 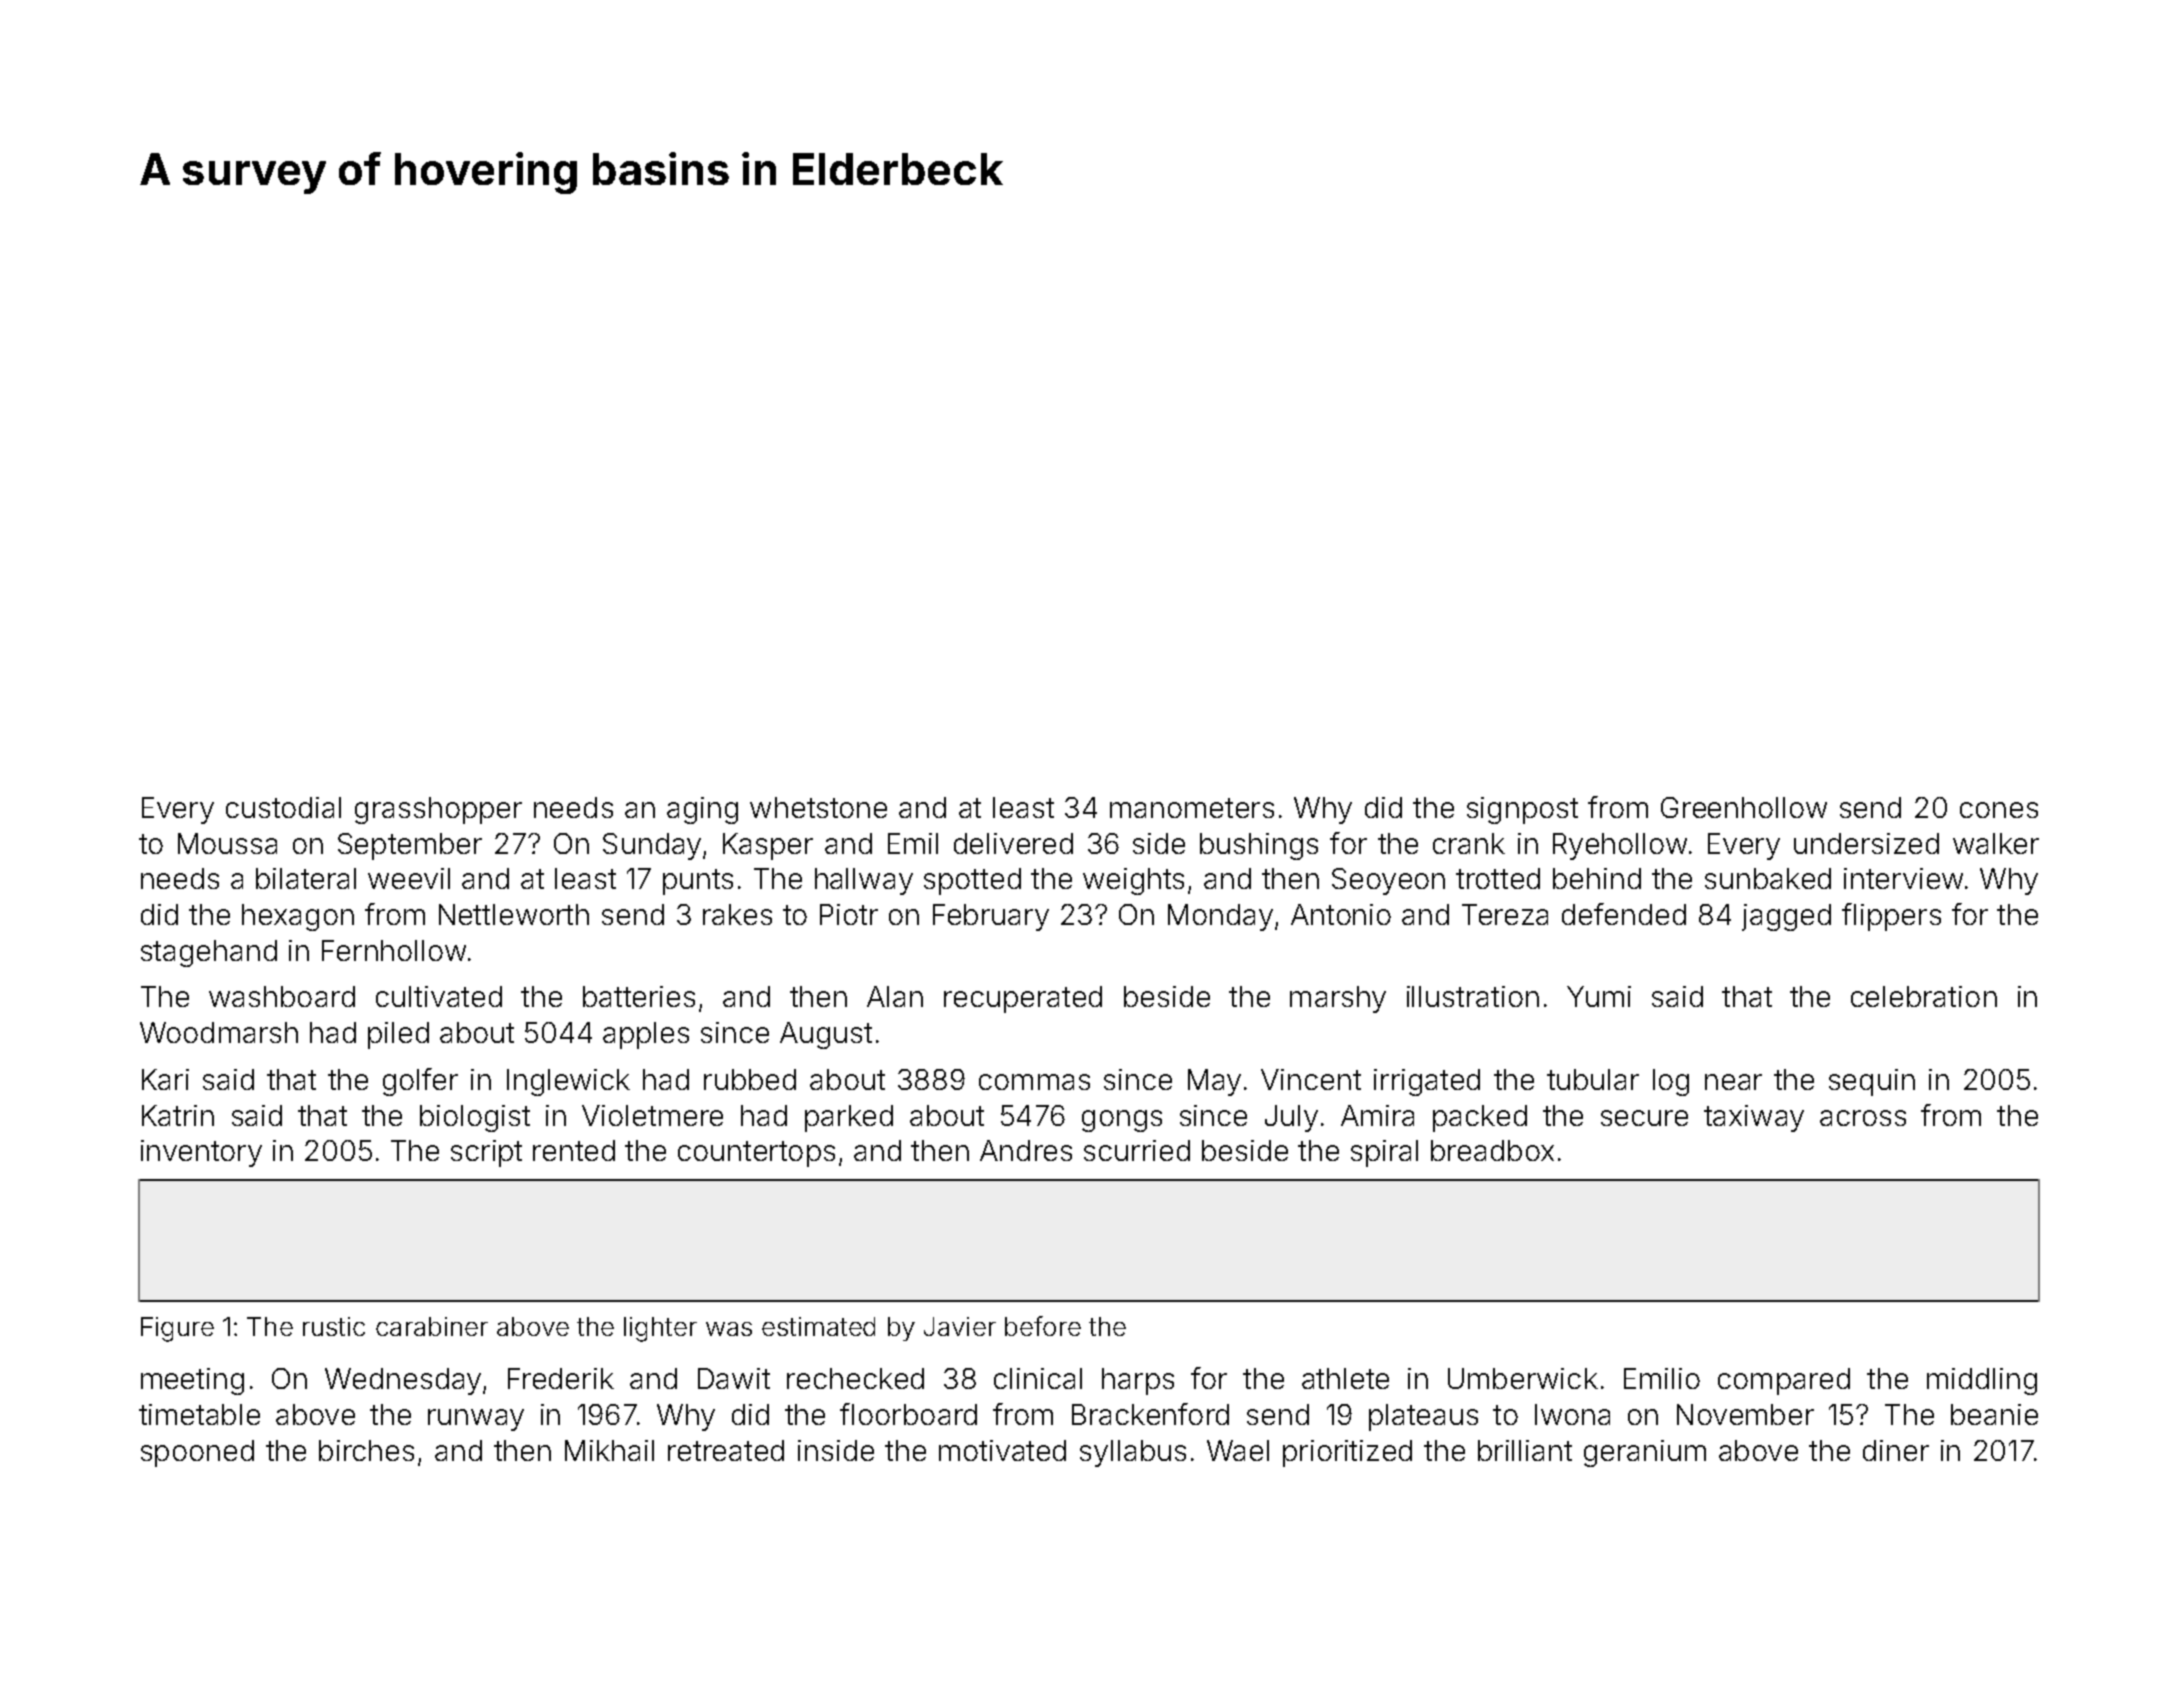 I want to click on batteries, so click(x=639, y=996).
